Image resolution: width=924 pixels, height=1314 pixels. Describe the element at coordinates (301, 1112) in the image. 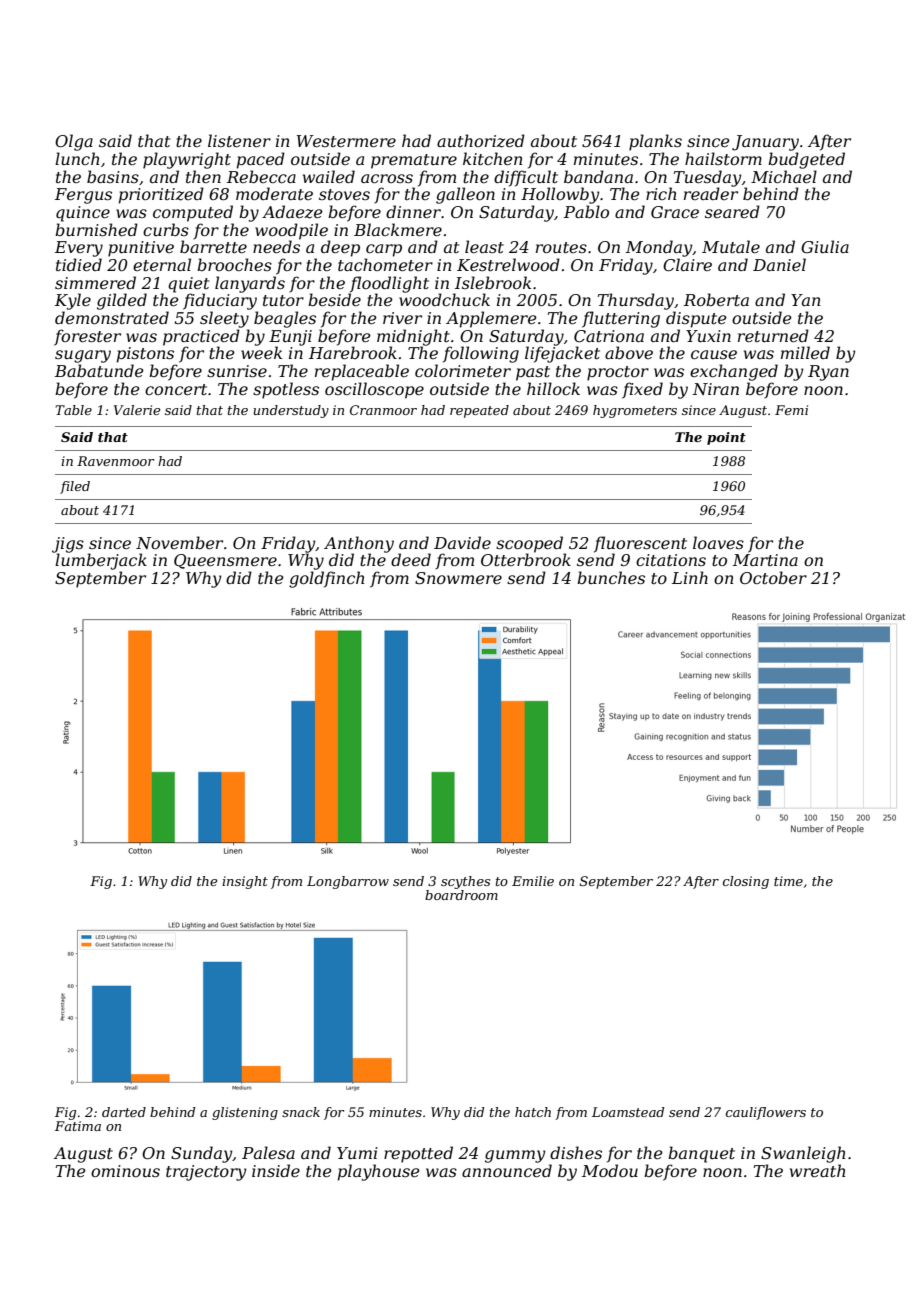

I see `snack` at that location.
